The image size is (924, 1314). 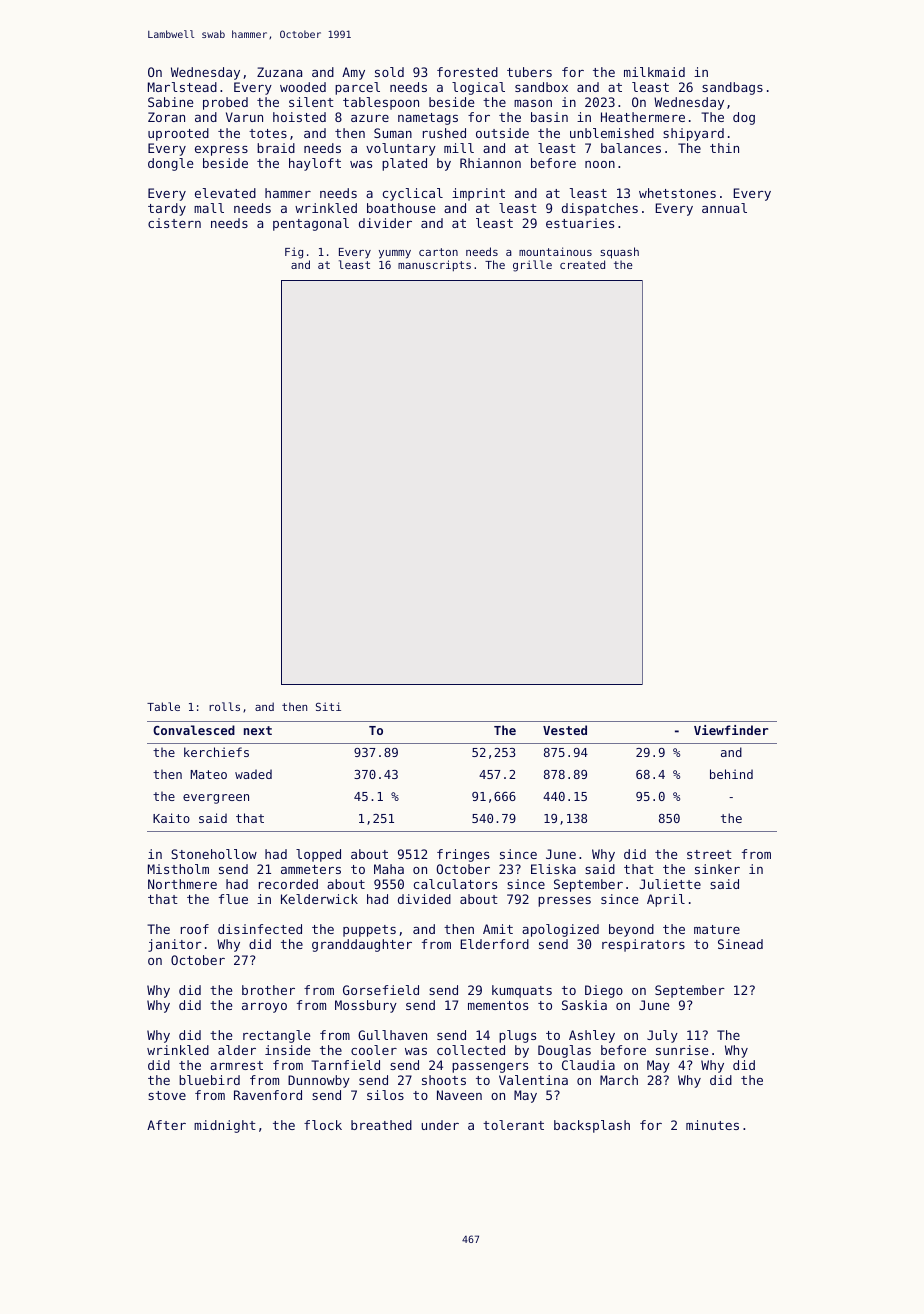 What do you see at coordinates (225, 1126) in the document?
I see `midnight` at bounding box center [225, 1126].
